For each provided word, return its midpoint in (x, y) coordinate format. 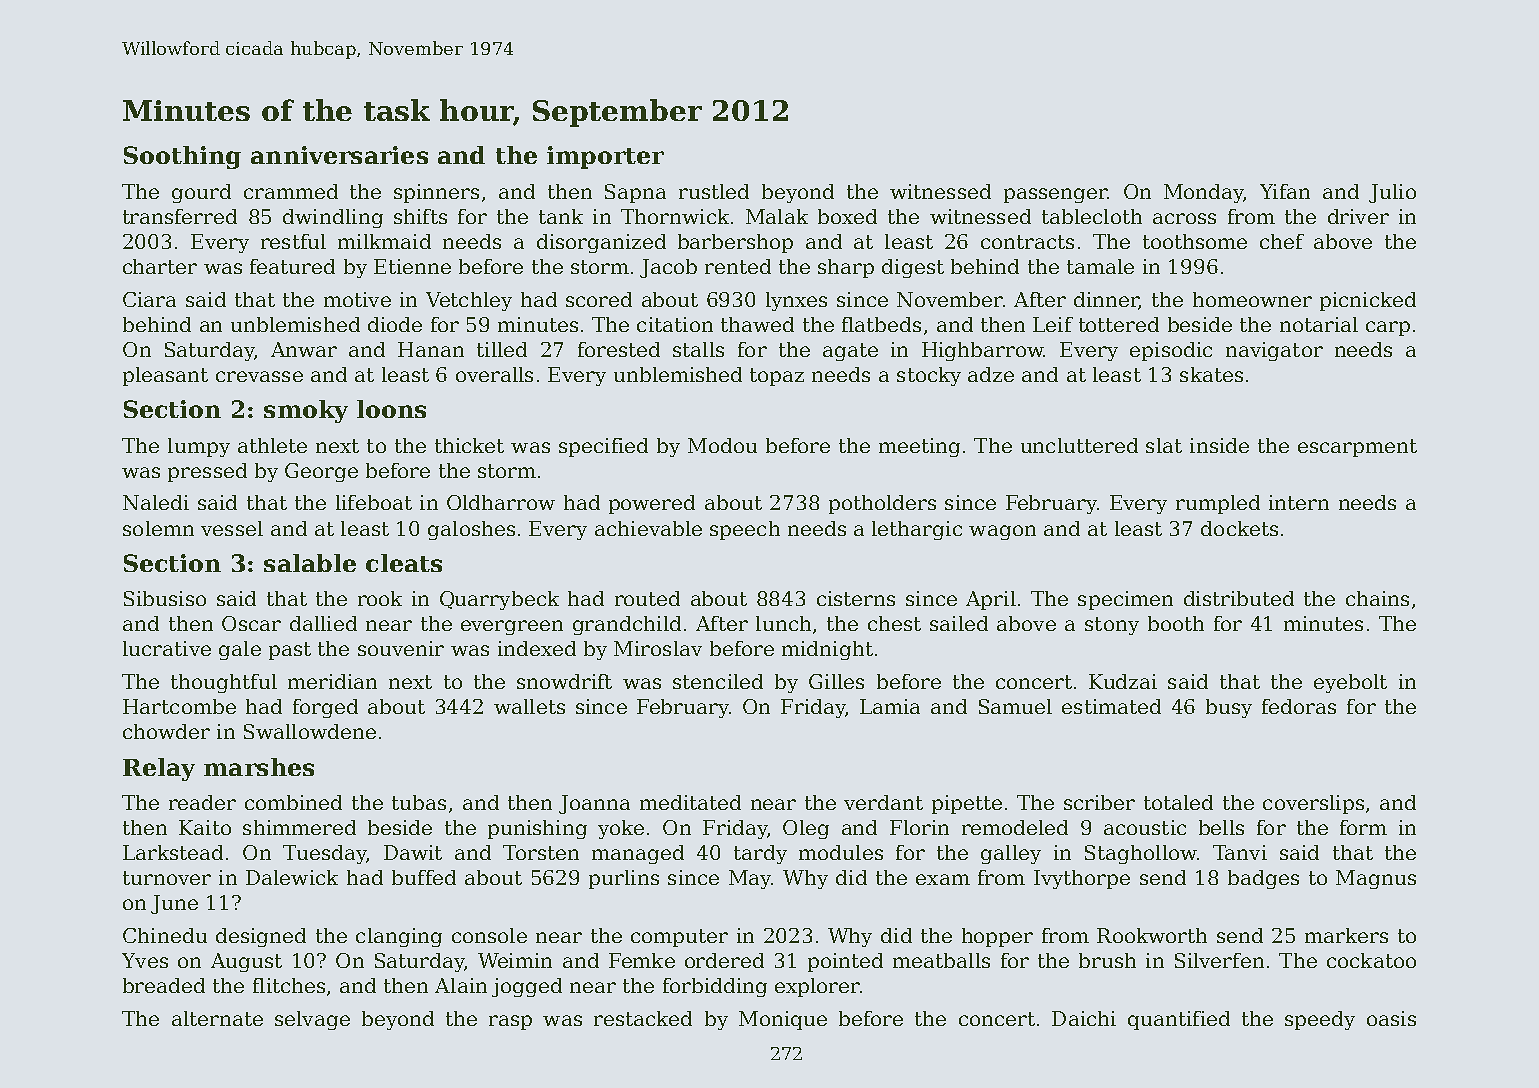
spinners (436, 193)
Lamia (890, 706)
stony (1112, 626)
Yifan (1285, 191)
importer (605, 157)
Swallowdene (310, 731)
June (174, 904)
